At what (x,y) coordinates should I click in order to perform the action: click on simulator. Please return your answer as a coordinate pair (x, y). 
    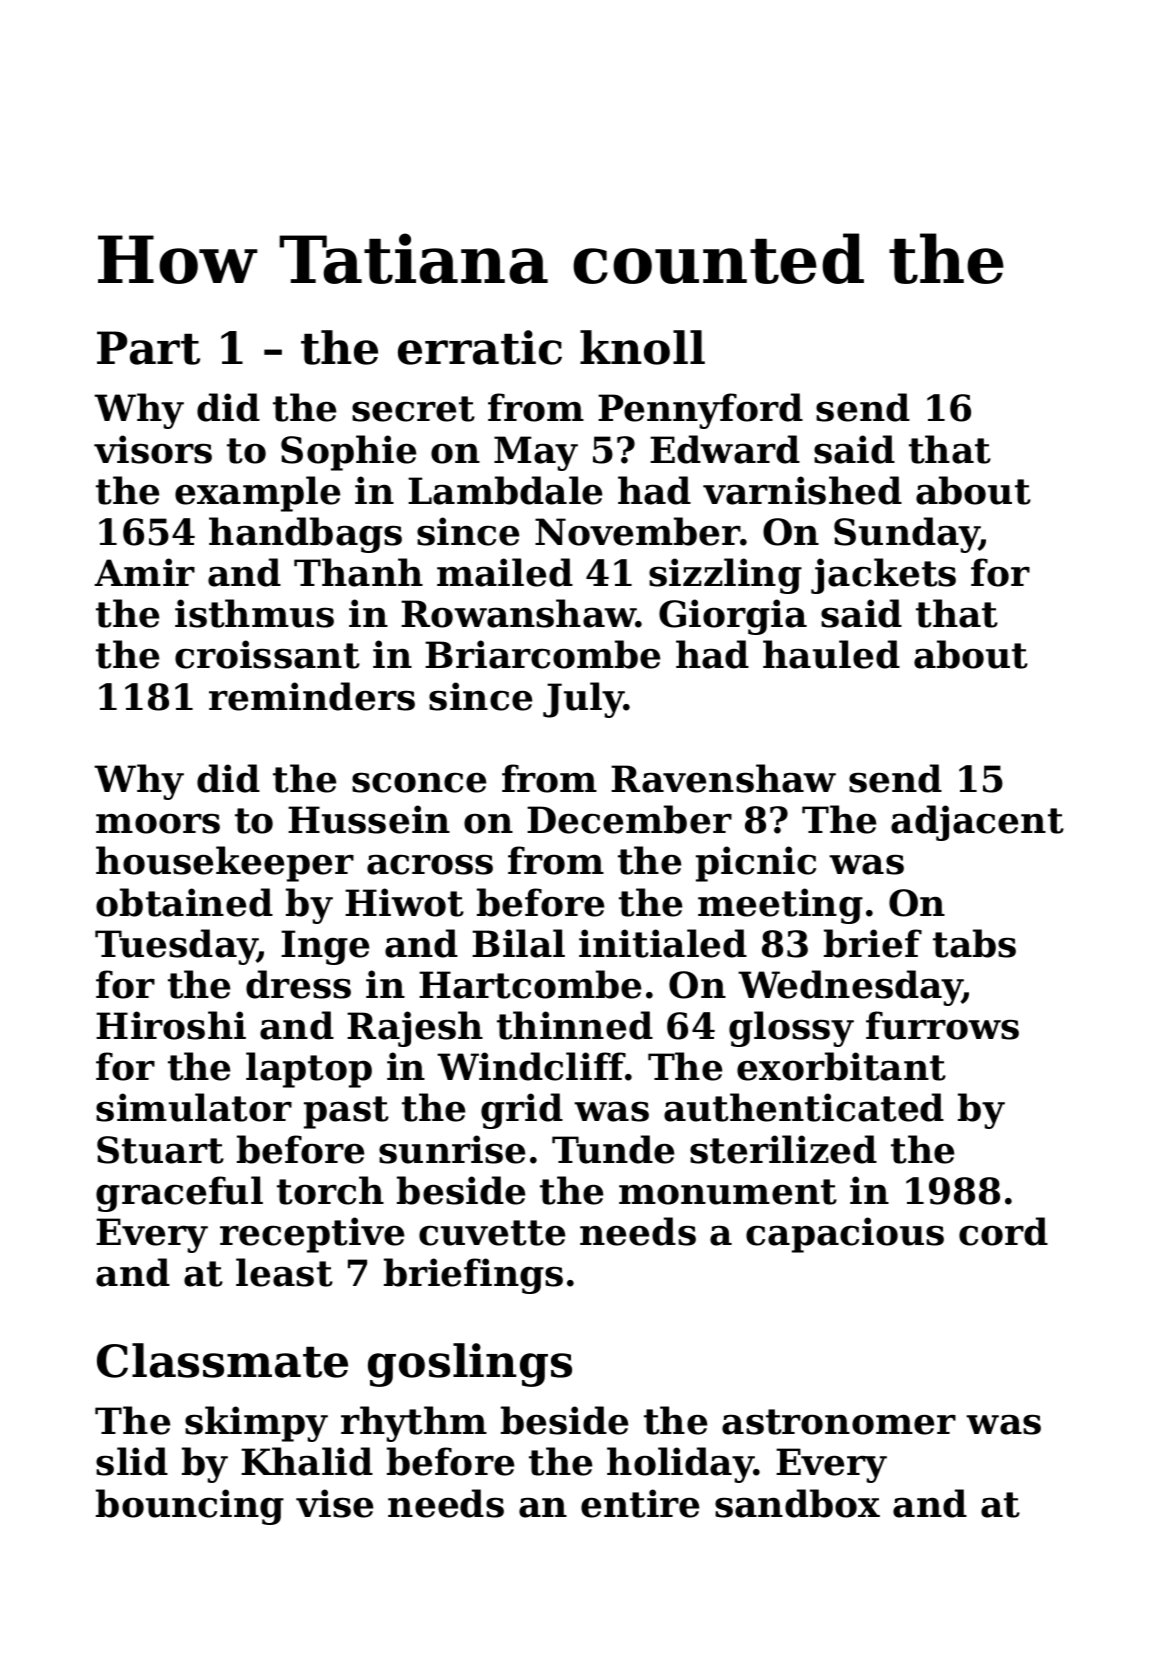
    Looking at the image, I should click on (194, 1107).
